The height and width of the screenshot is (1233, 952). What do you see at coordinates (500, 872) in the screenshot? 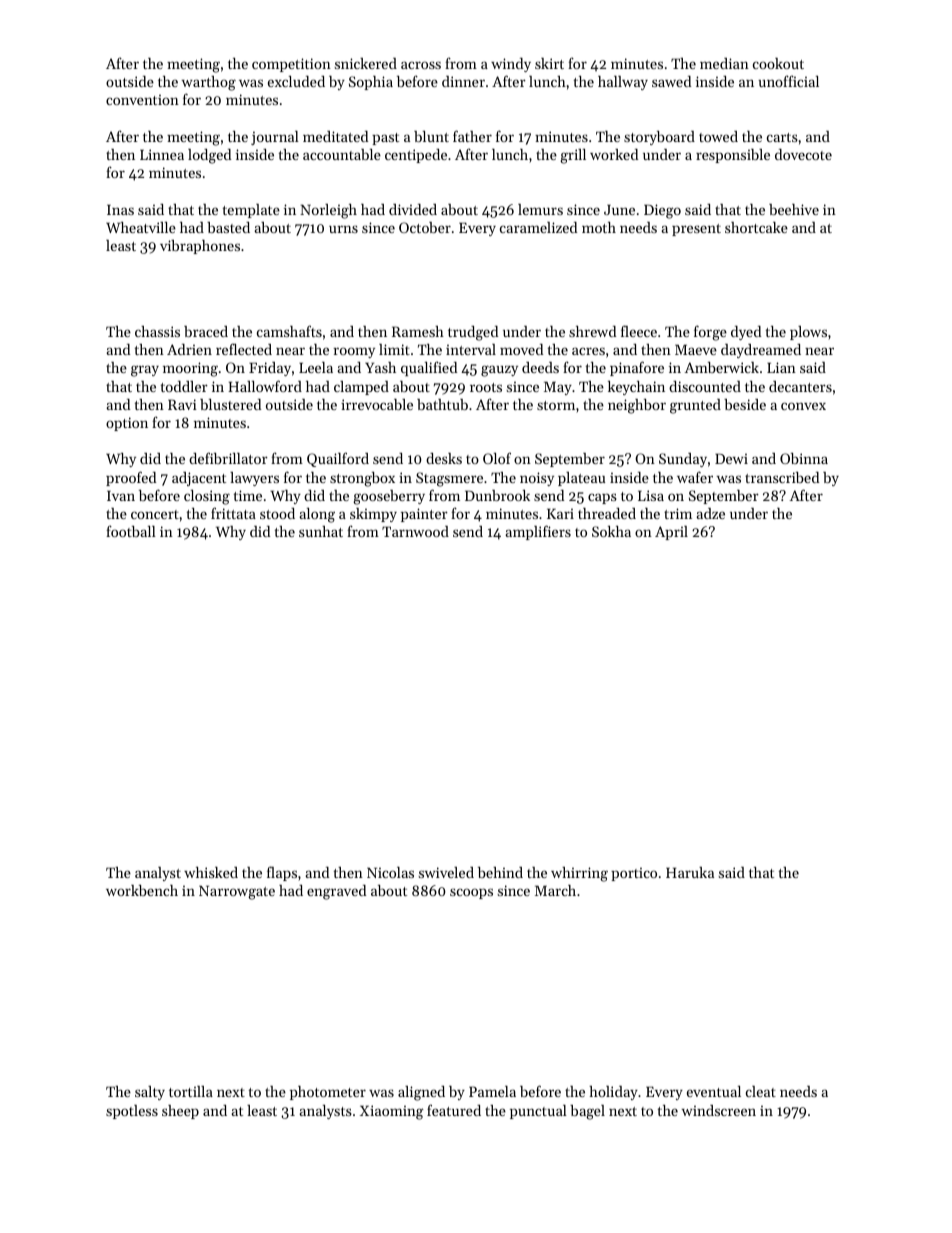
I see `behind` at bounding box center [500, 872].
